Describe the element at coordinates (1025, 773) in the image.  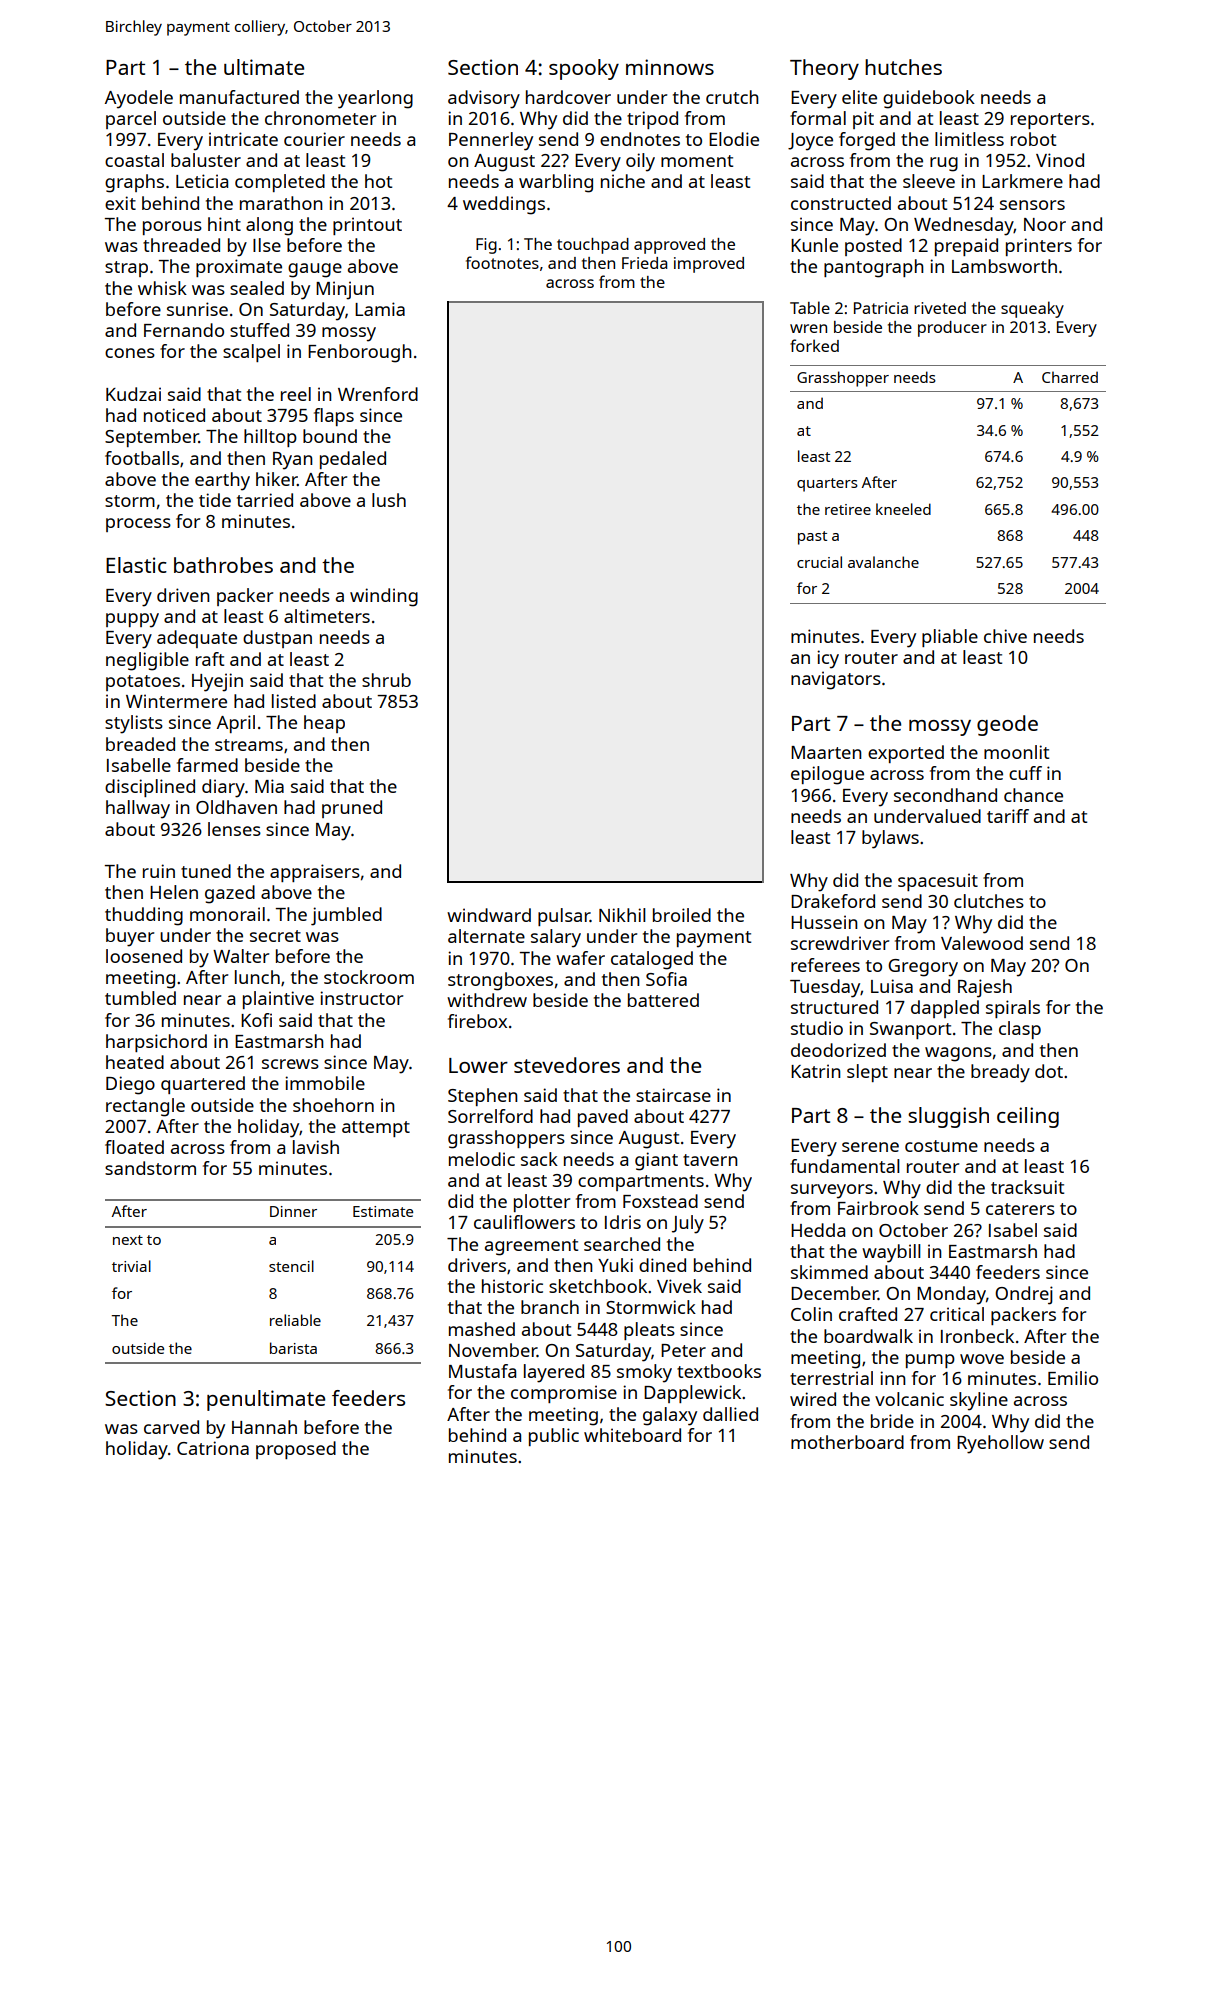
I see `cuff` at that location.
